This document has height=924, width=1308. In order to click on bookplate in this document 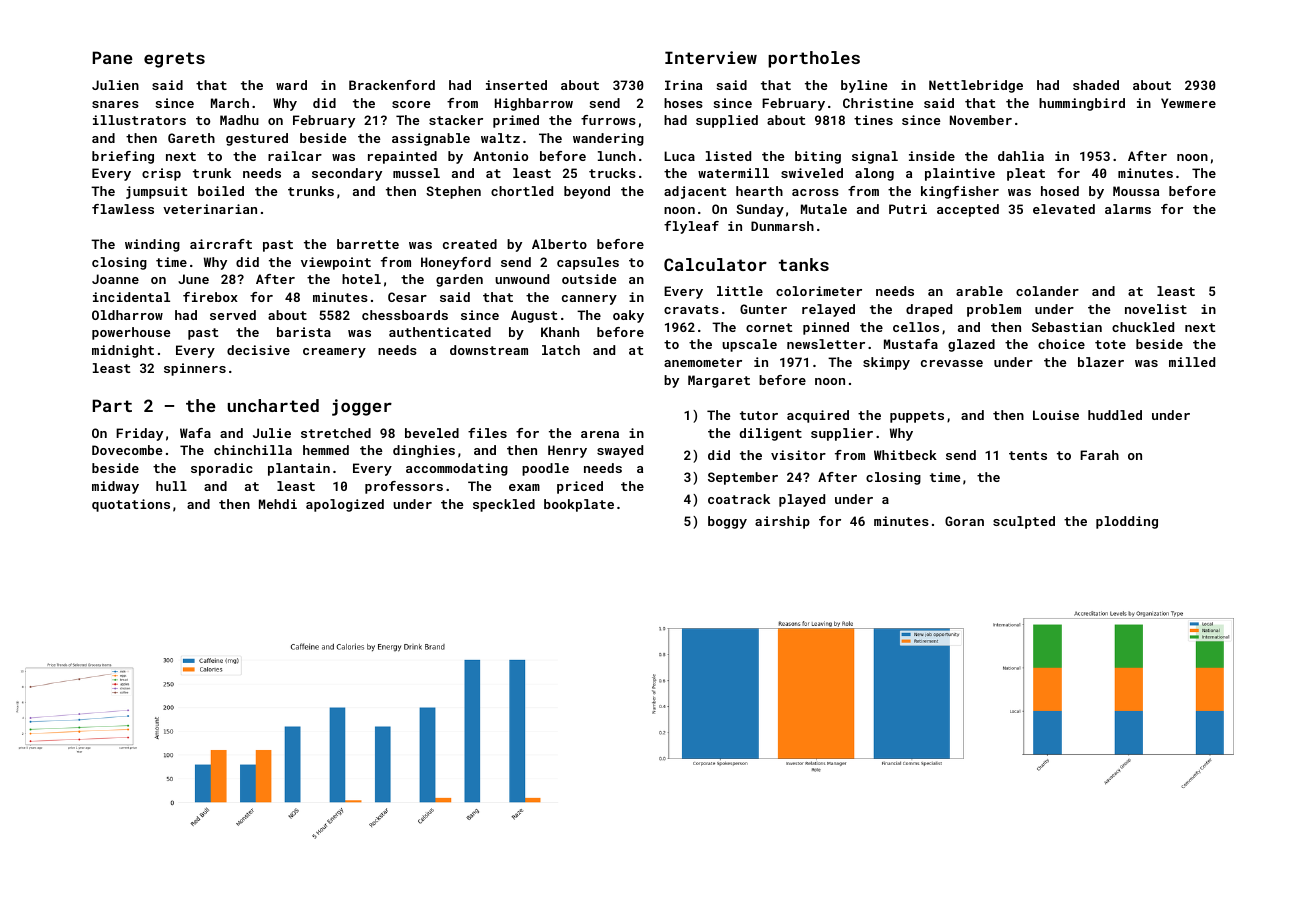, I will do `click(579, 505)`.
